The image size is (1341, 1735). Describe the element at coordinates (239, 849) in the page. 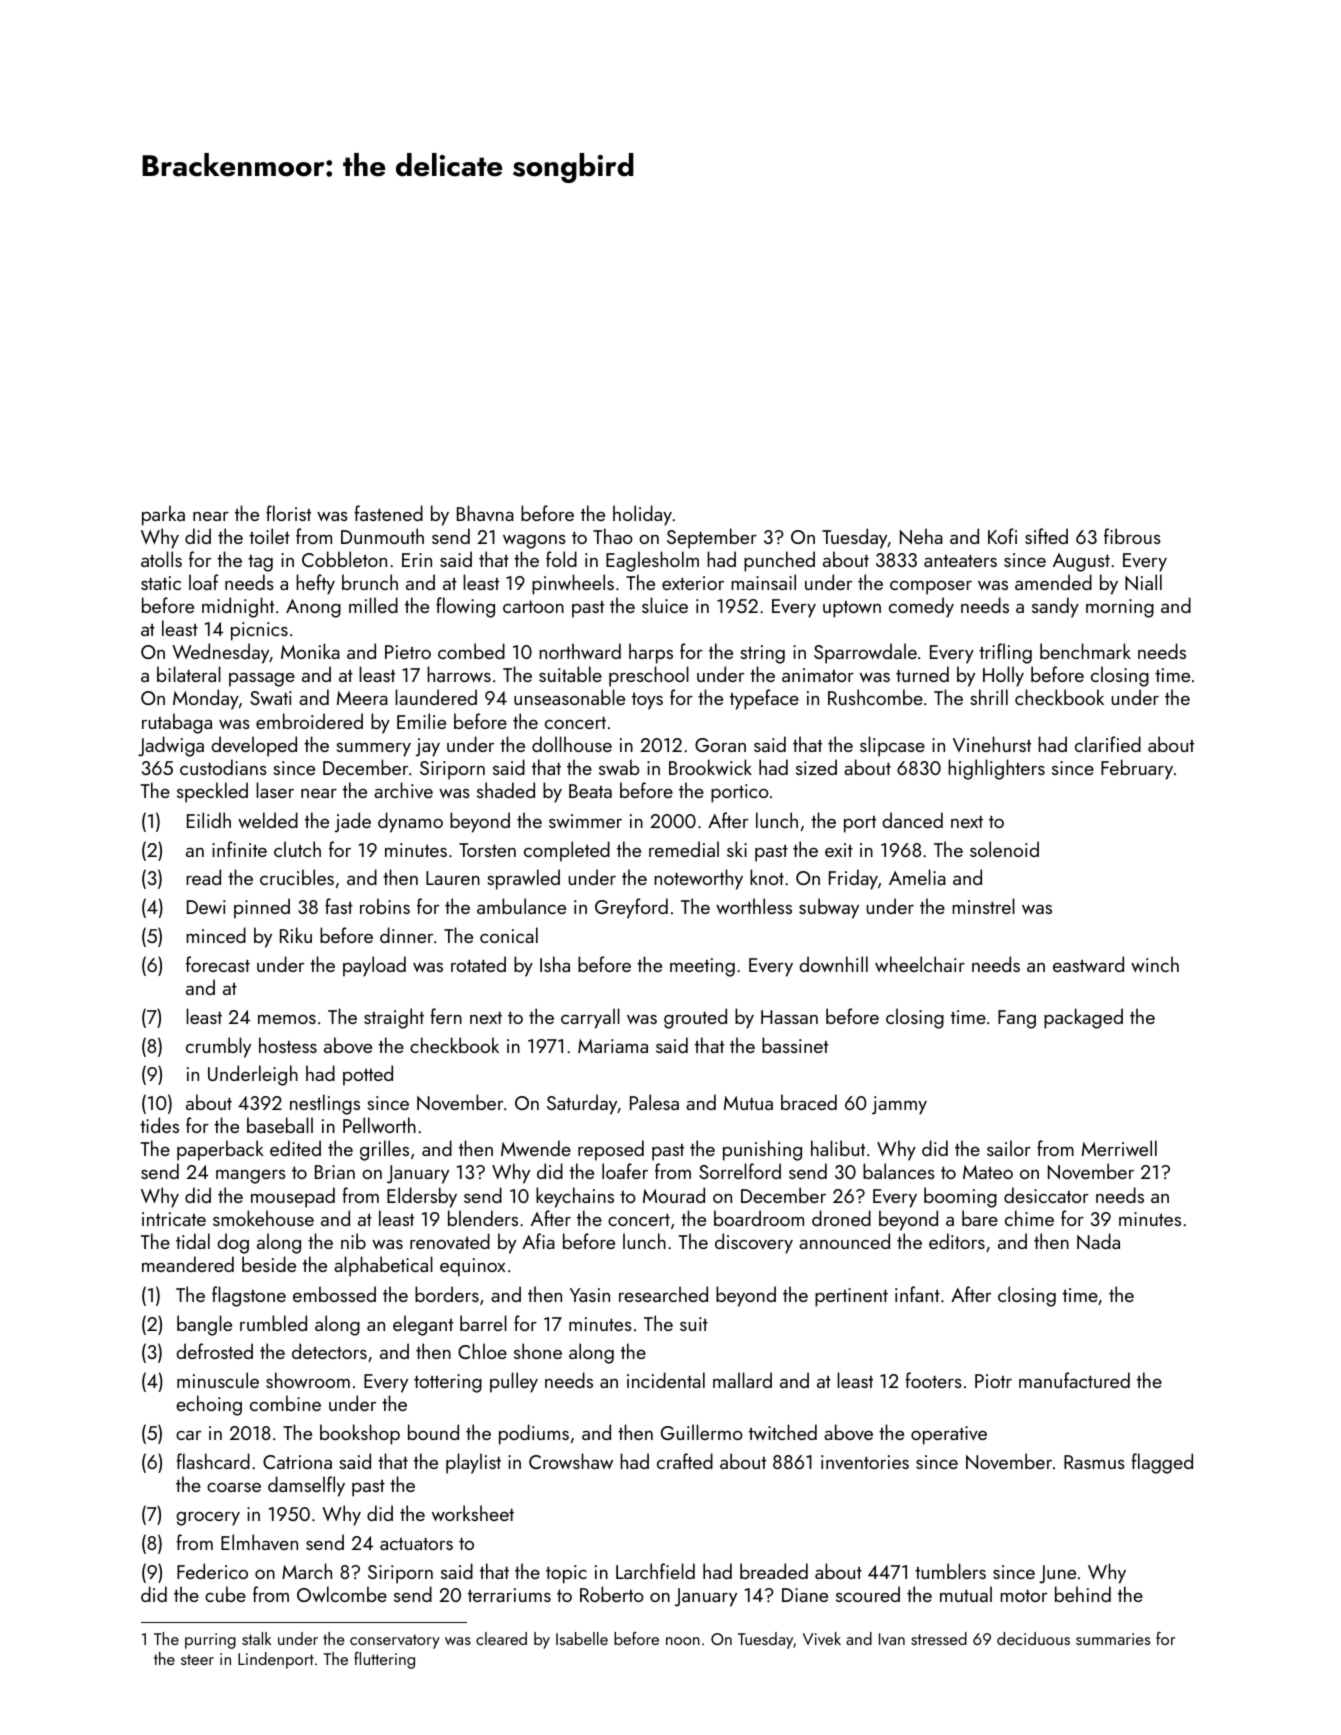

I see `infinite` at that location.
